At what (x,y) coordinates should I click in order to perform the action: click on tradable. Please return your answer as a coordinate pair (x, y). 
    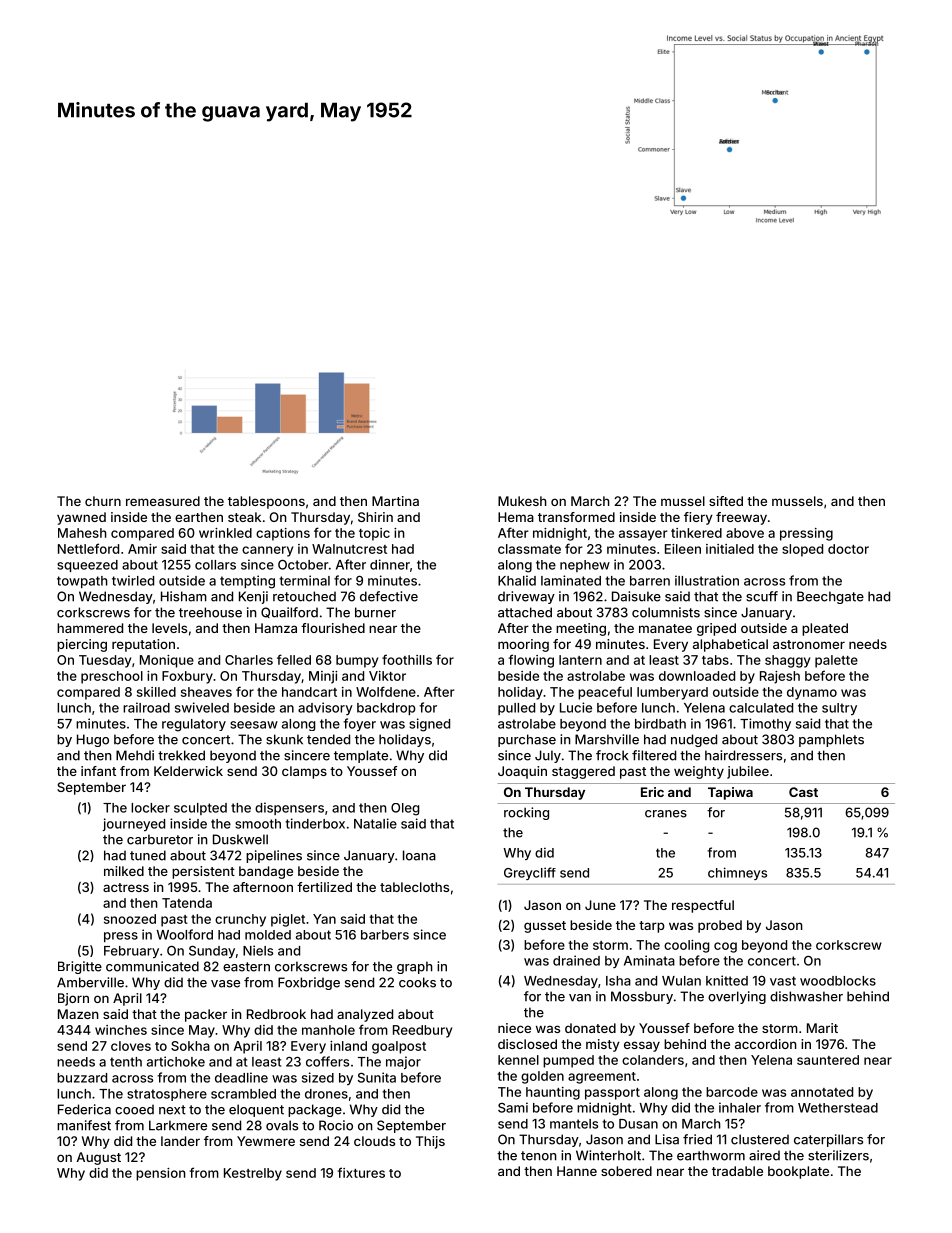
    Looking at the image, I should click on (737, 1171).
